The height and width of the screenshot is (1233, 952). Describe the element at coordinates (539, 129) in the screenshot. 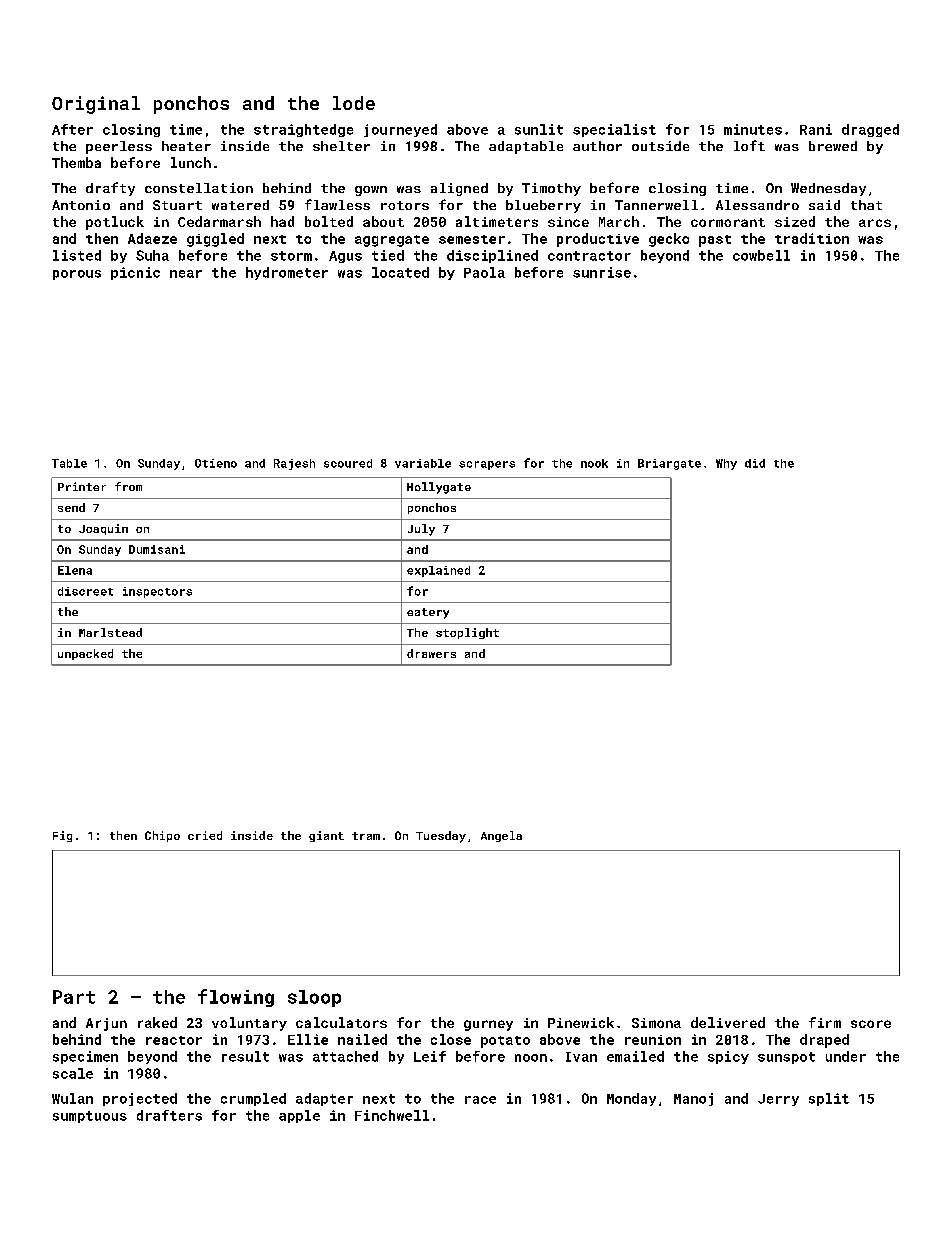

I see `sunlit` at that location.
